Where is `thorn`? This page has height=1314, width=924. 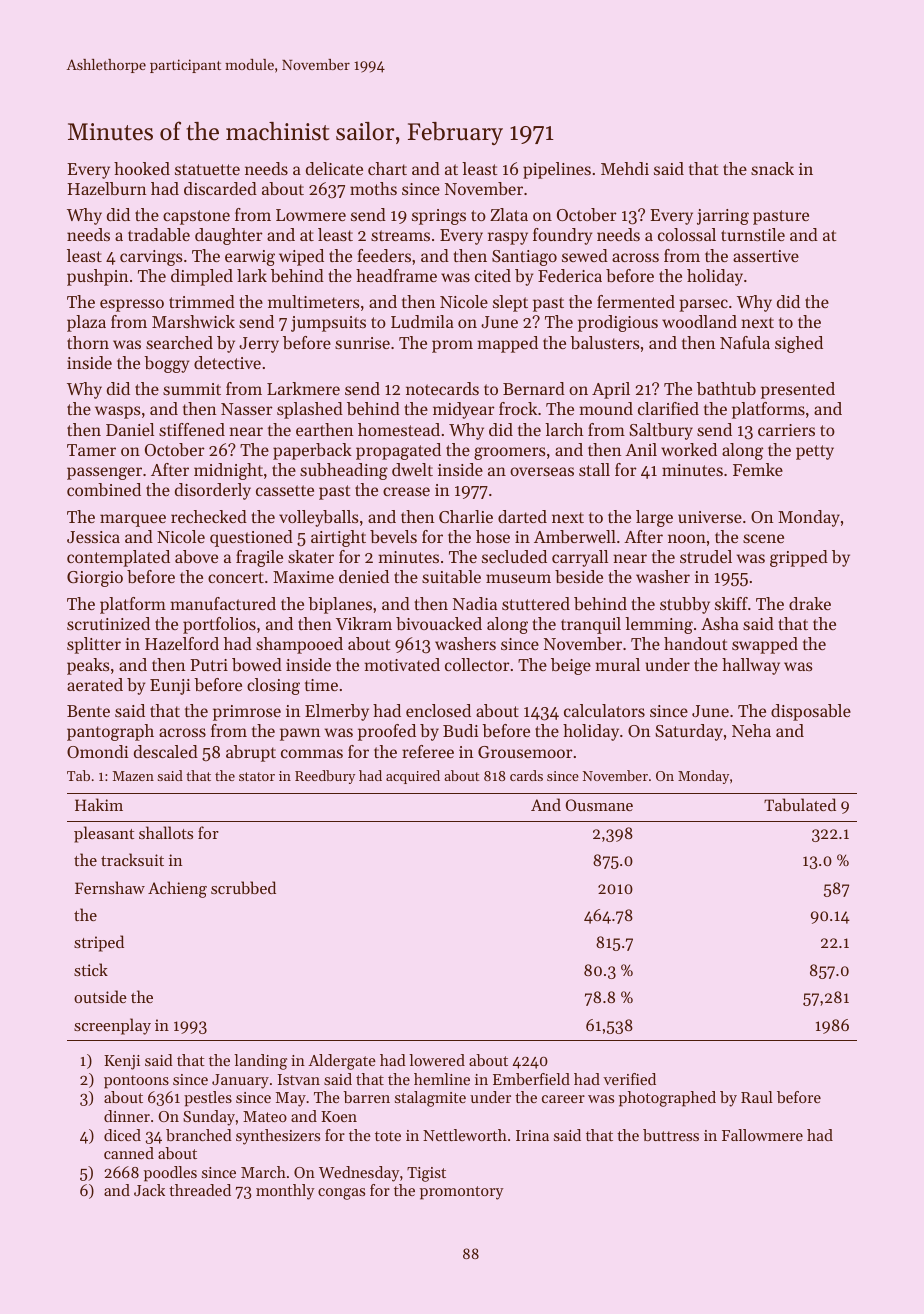 thorn is located at coordinates (88, 342).
